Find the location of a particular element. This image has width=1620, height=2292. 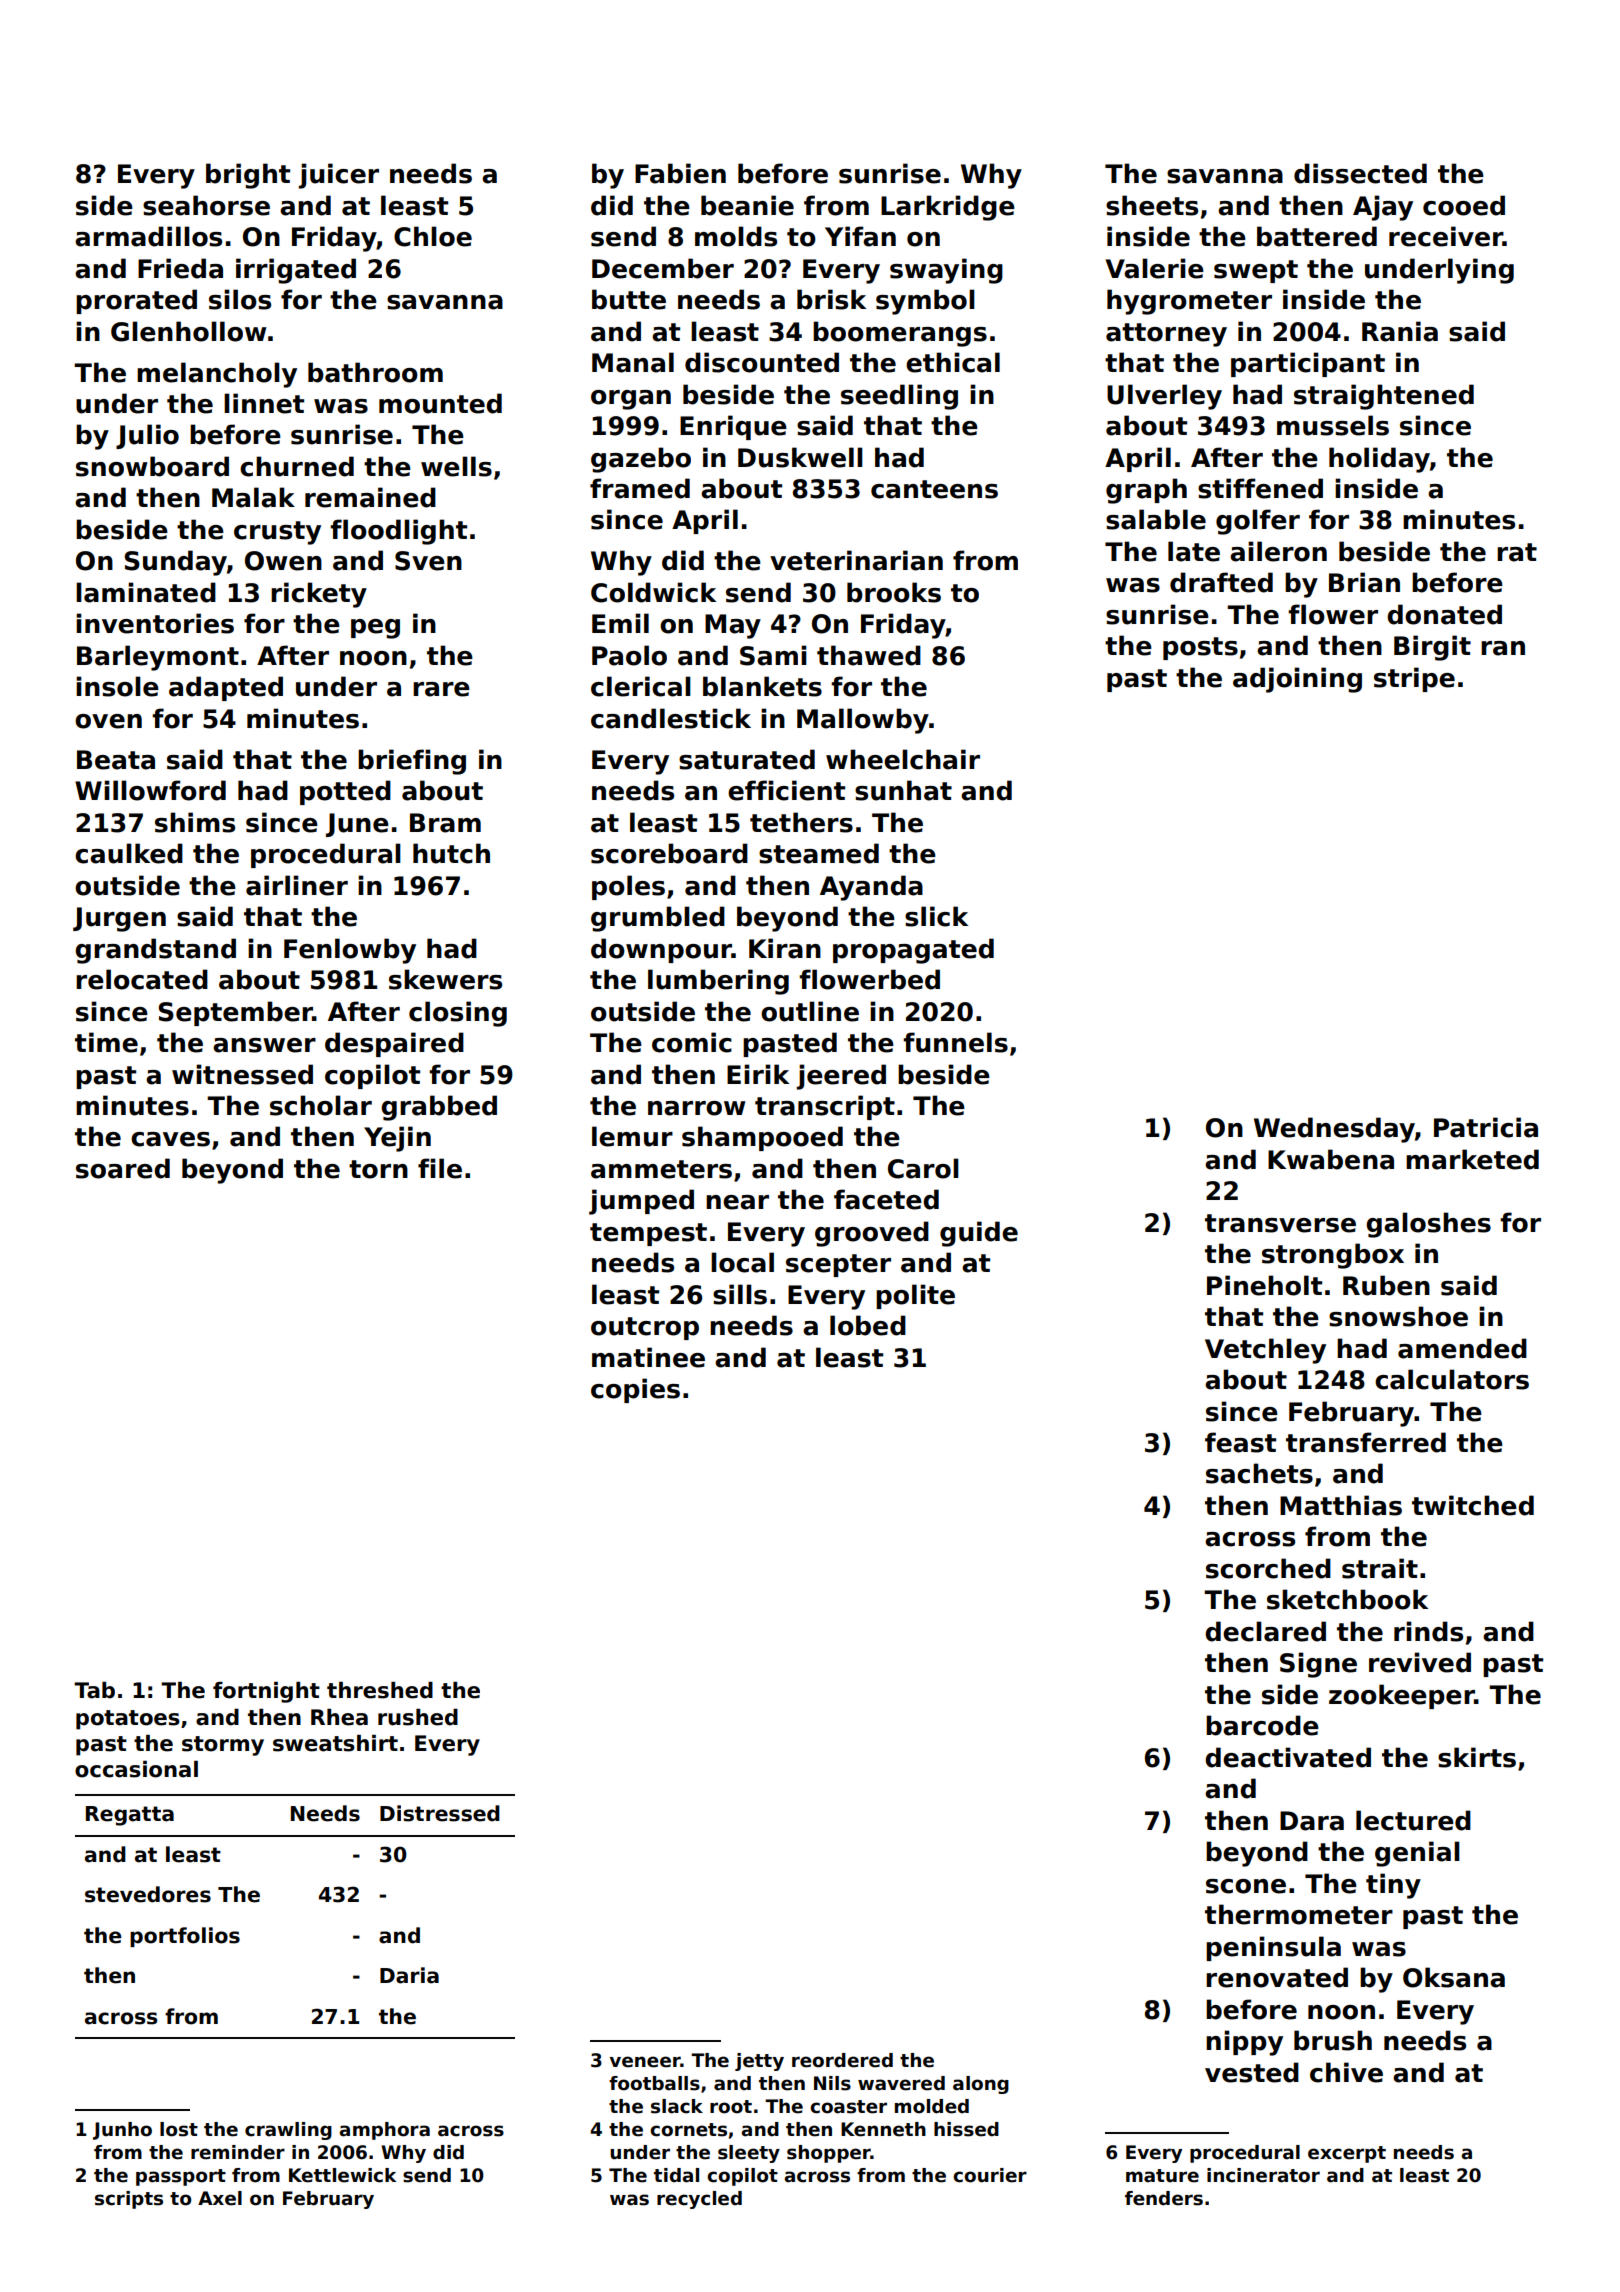

time is located at coordinates (106, 1042).
